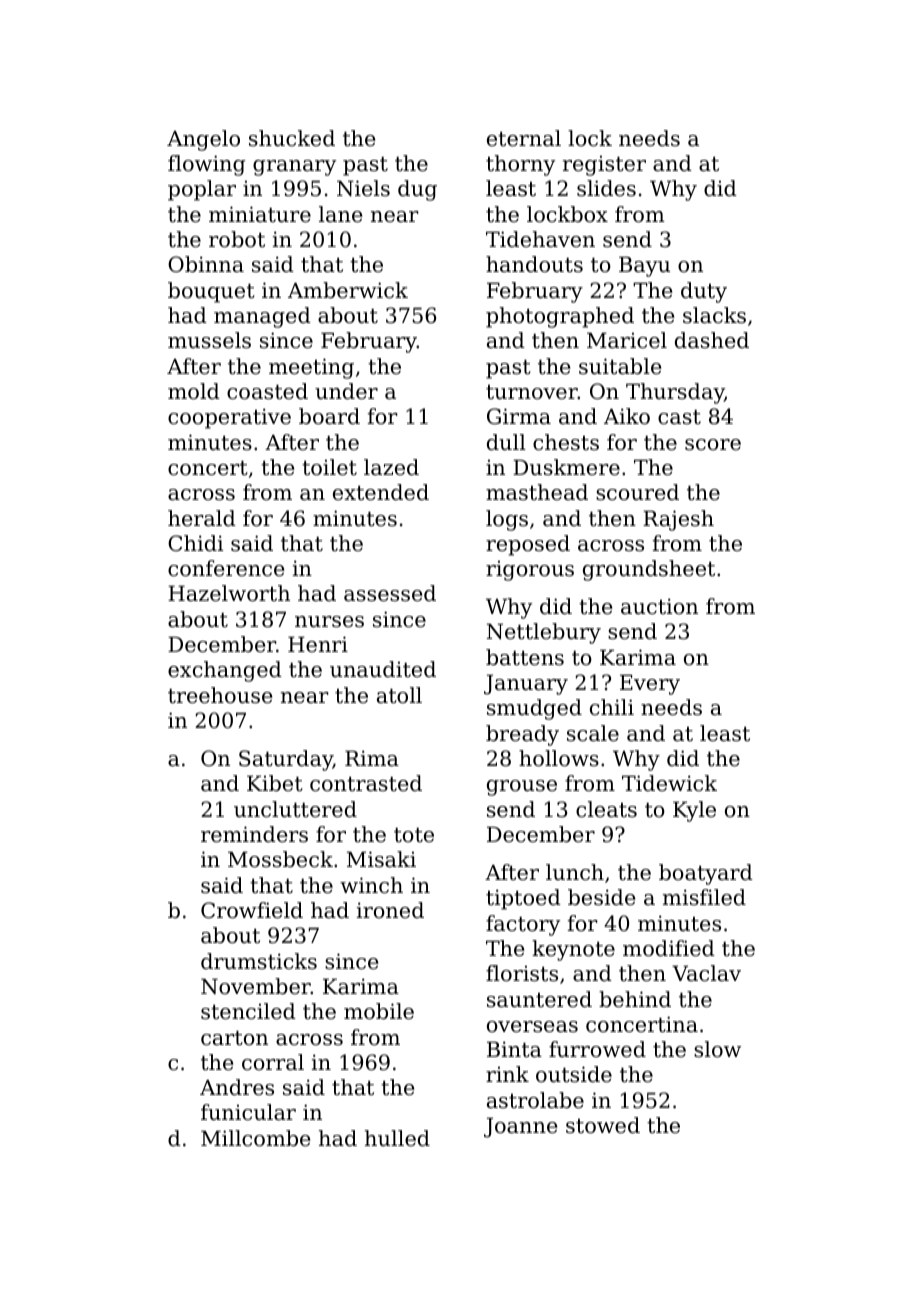 The height and width of the page is (1311, 924). I want to click on exchanged, so click(225, 671).
